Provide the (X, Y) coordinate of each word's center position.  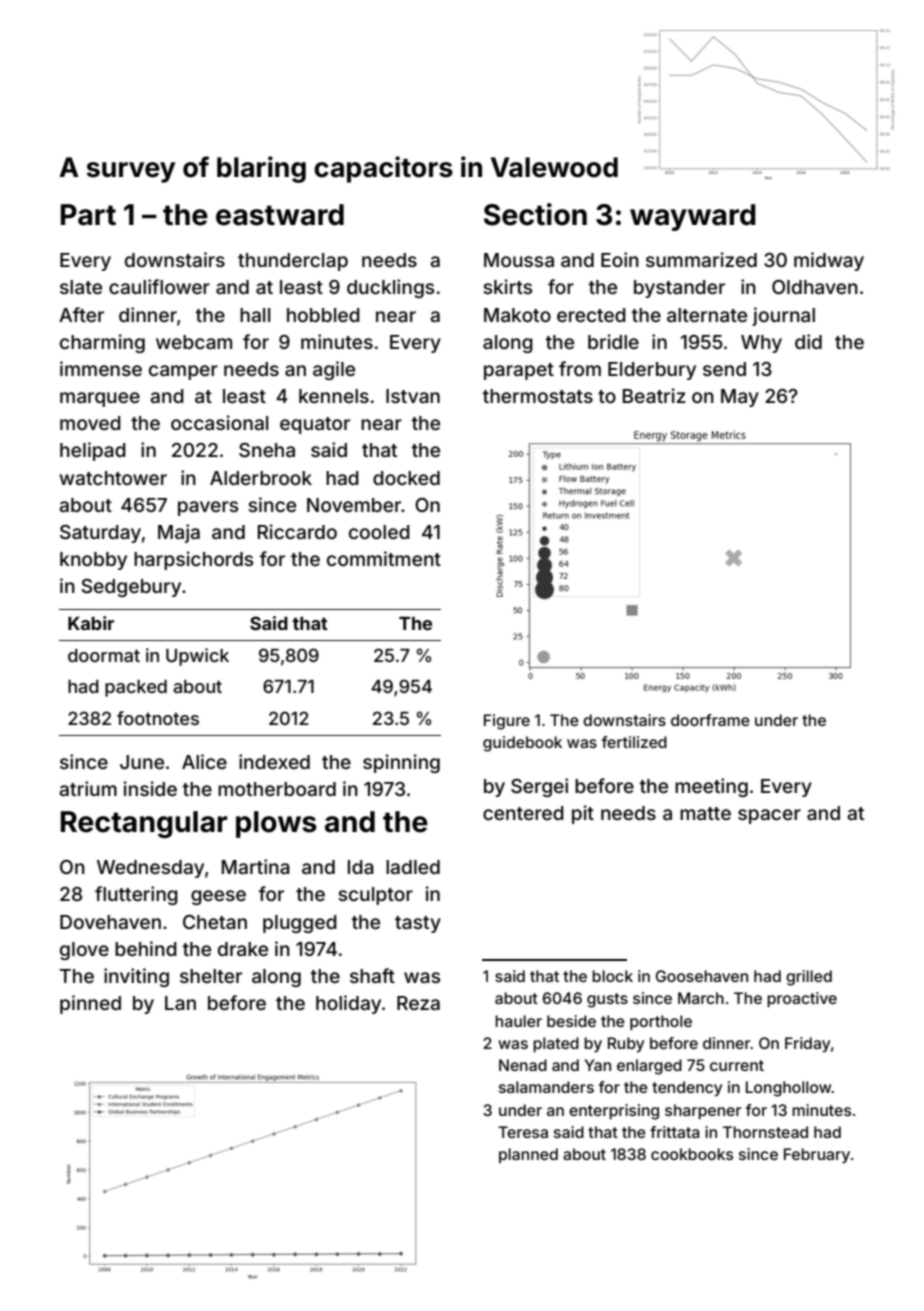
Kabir (91, 623)
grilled (809, 978)
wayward (693, 217)
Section (535, 214)
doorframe (710, 720)
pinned (90, 1004)
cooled (379, 532)
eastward (280, 215)
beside (571, 1021)
